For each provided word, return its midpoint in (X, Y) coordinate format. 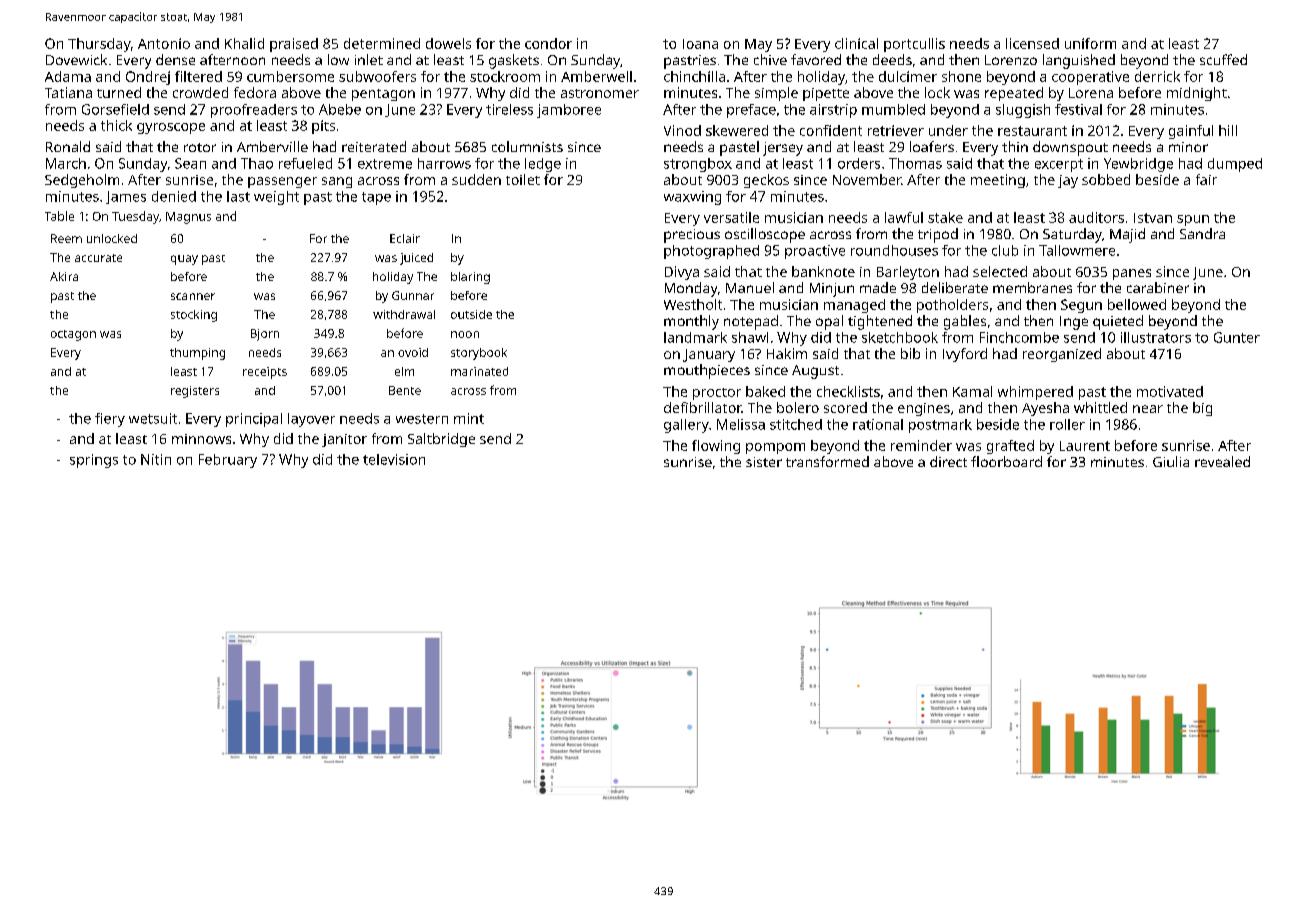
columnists (527, 146)
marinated (479, 371)
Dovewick (76, 59)
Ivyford (965, 355)
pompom (775, 448)
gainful (1191, 132)
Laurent (1085, 446)
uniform (1090, 43)
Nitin (156, 459)
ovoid (413, 352)
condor (548, 43)
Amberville (272, 146)
